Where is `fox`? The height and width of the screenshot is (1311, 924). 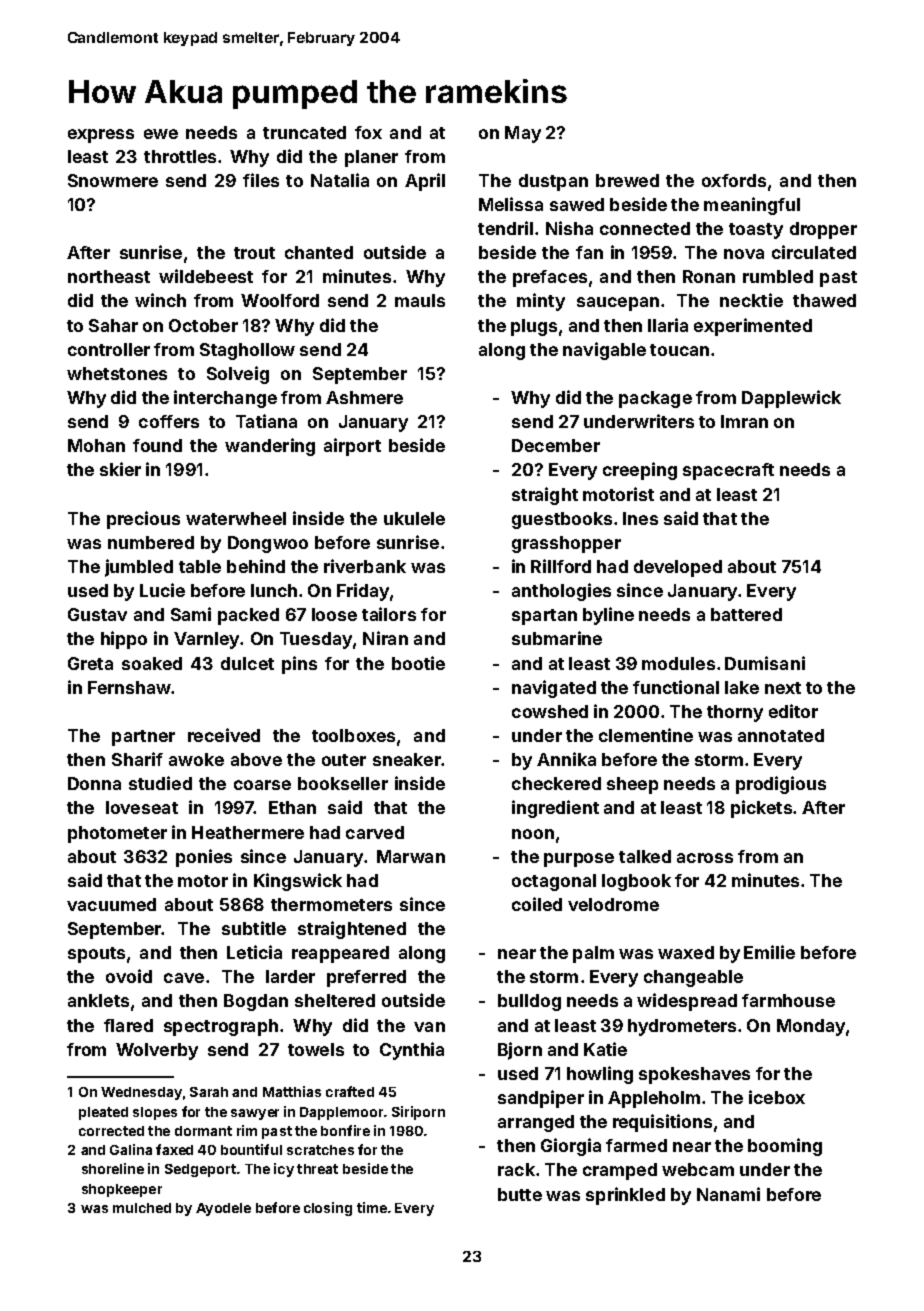 fox is located at coordinates (368, 132).
